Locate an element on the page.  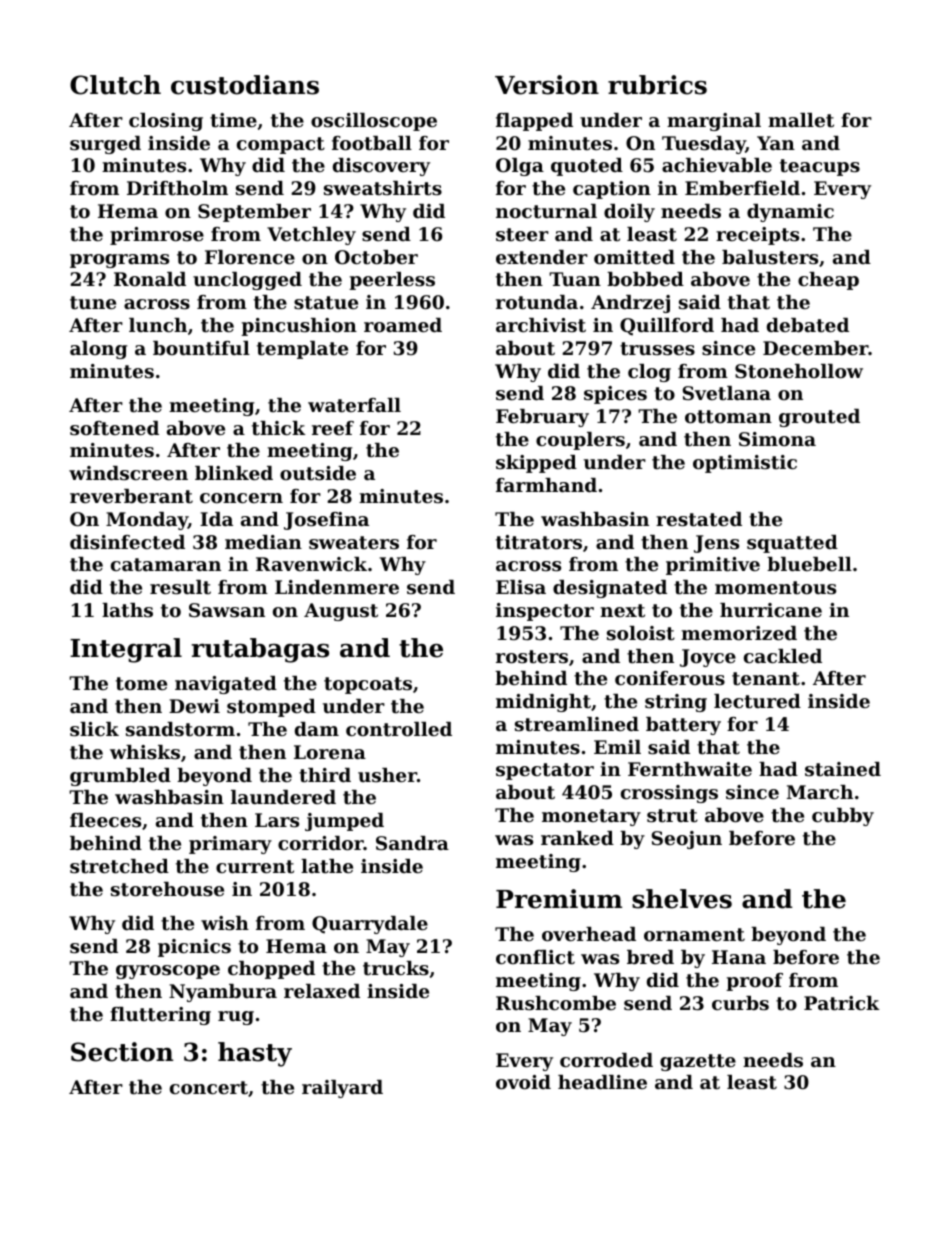
skipped is located at coordinates (536, 464).
